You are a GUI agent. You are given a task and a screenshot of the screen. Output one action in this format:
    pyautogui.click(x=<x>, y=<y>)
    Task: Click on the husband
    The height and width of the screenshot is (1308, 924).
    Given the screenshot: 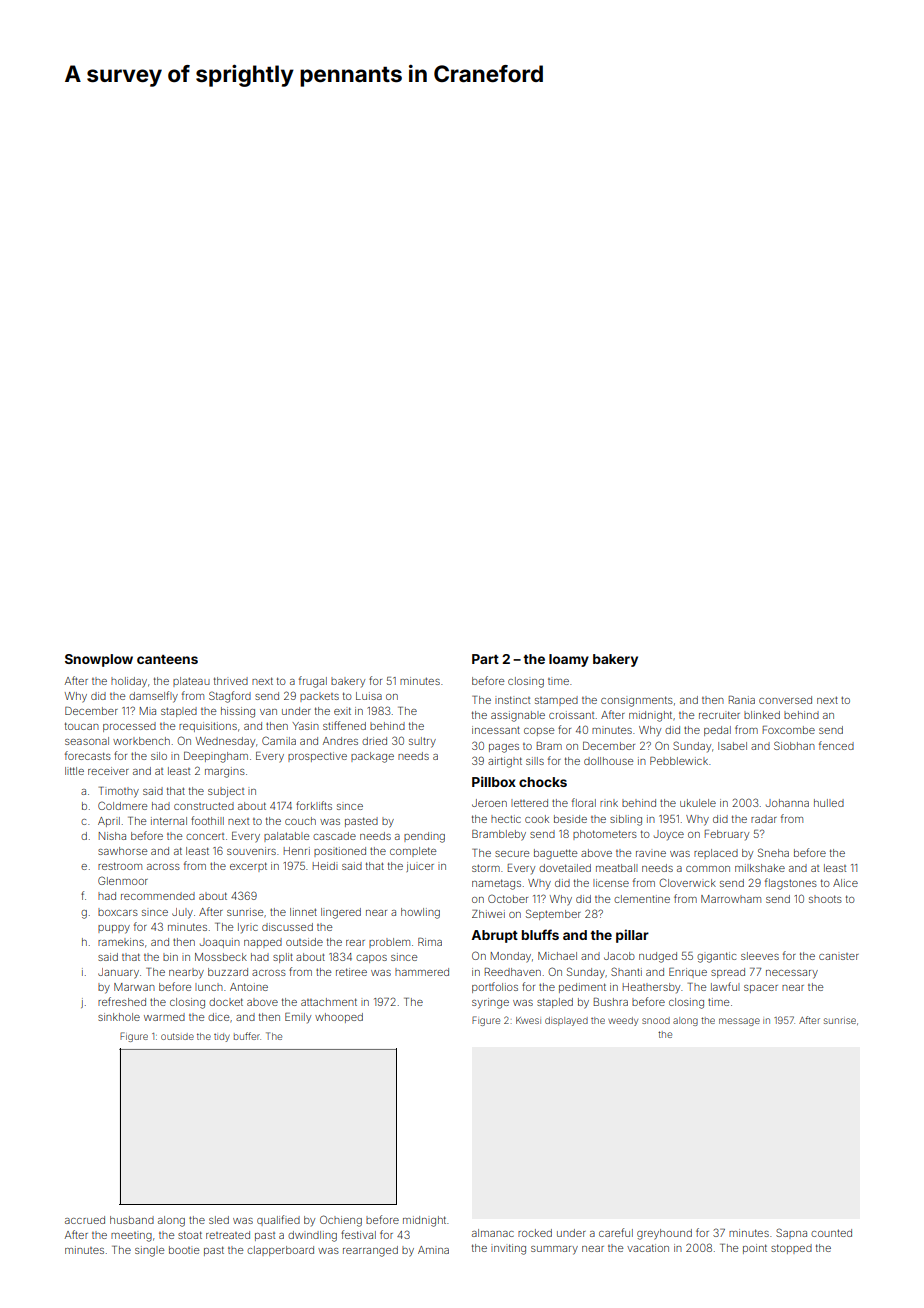 What is the action you would take?
    pyautogui.click(x=132, y=1220)
